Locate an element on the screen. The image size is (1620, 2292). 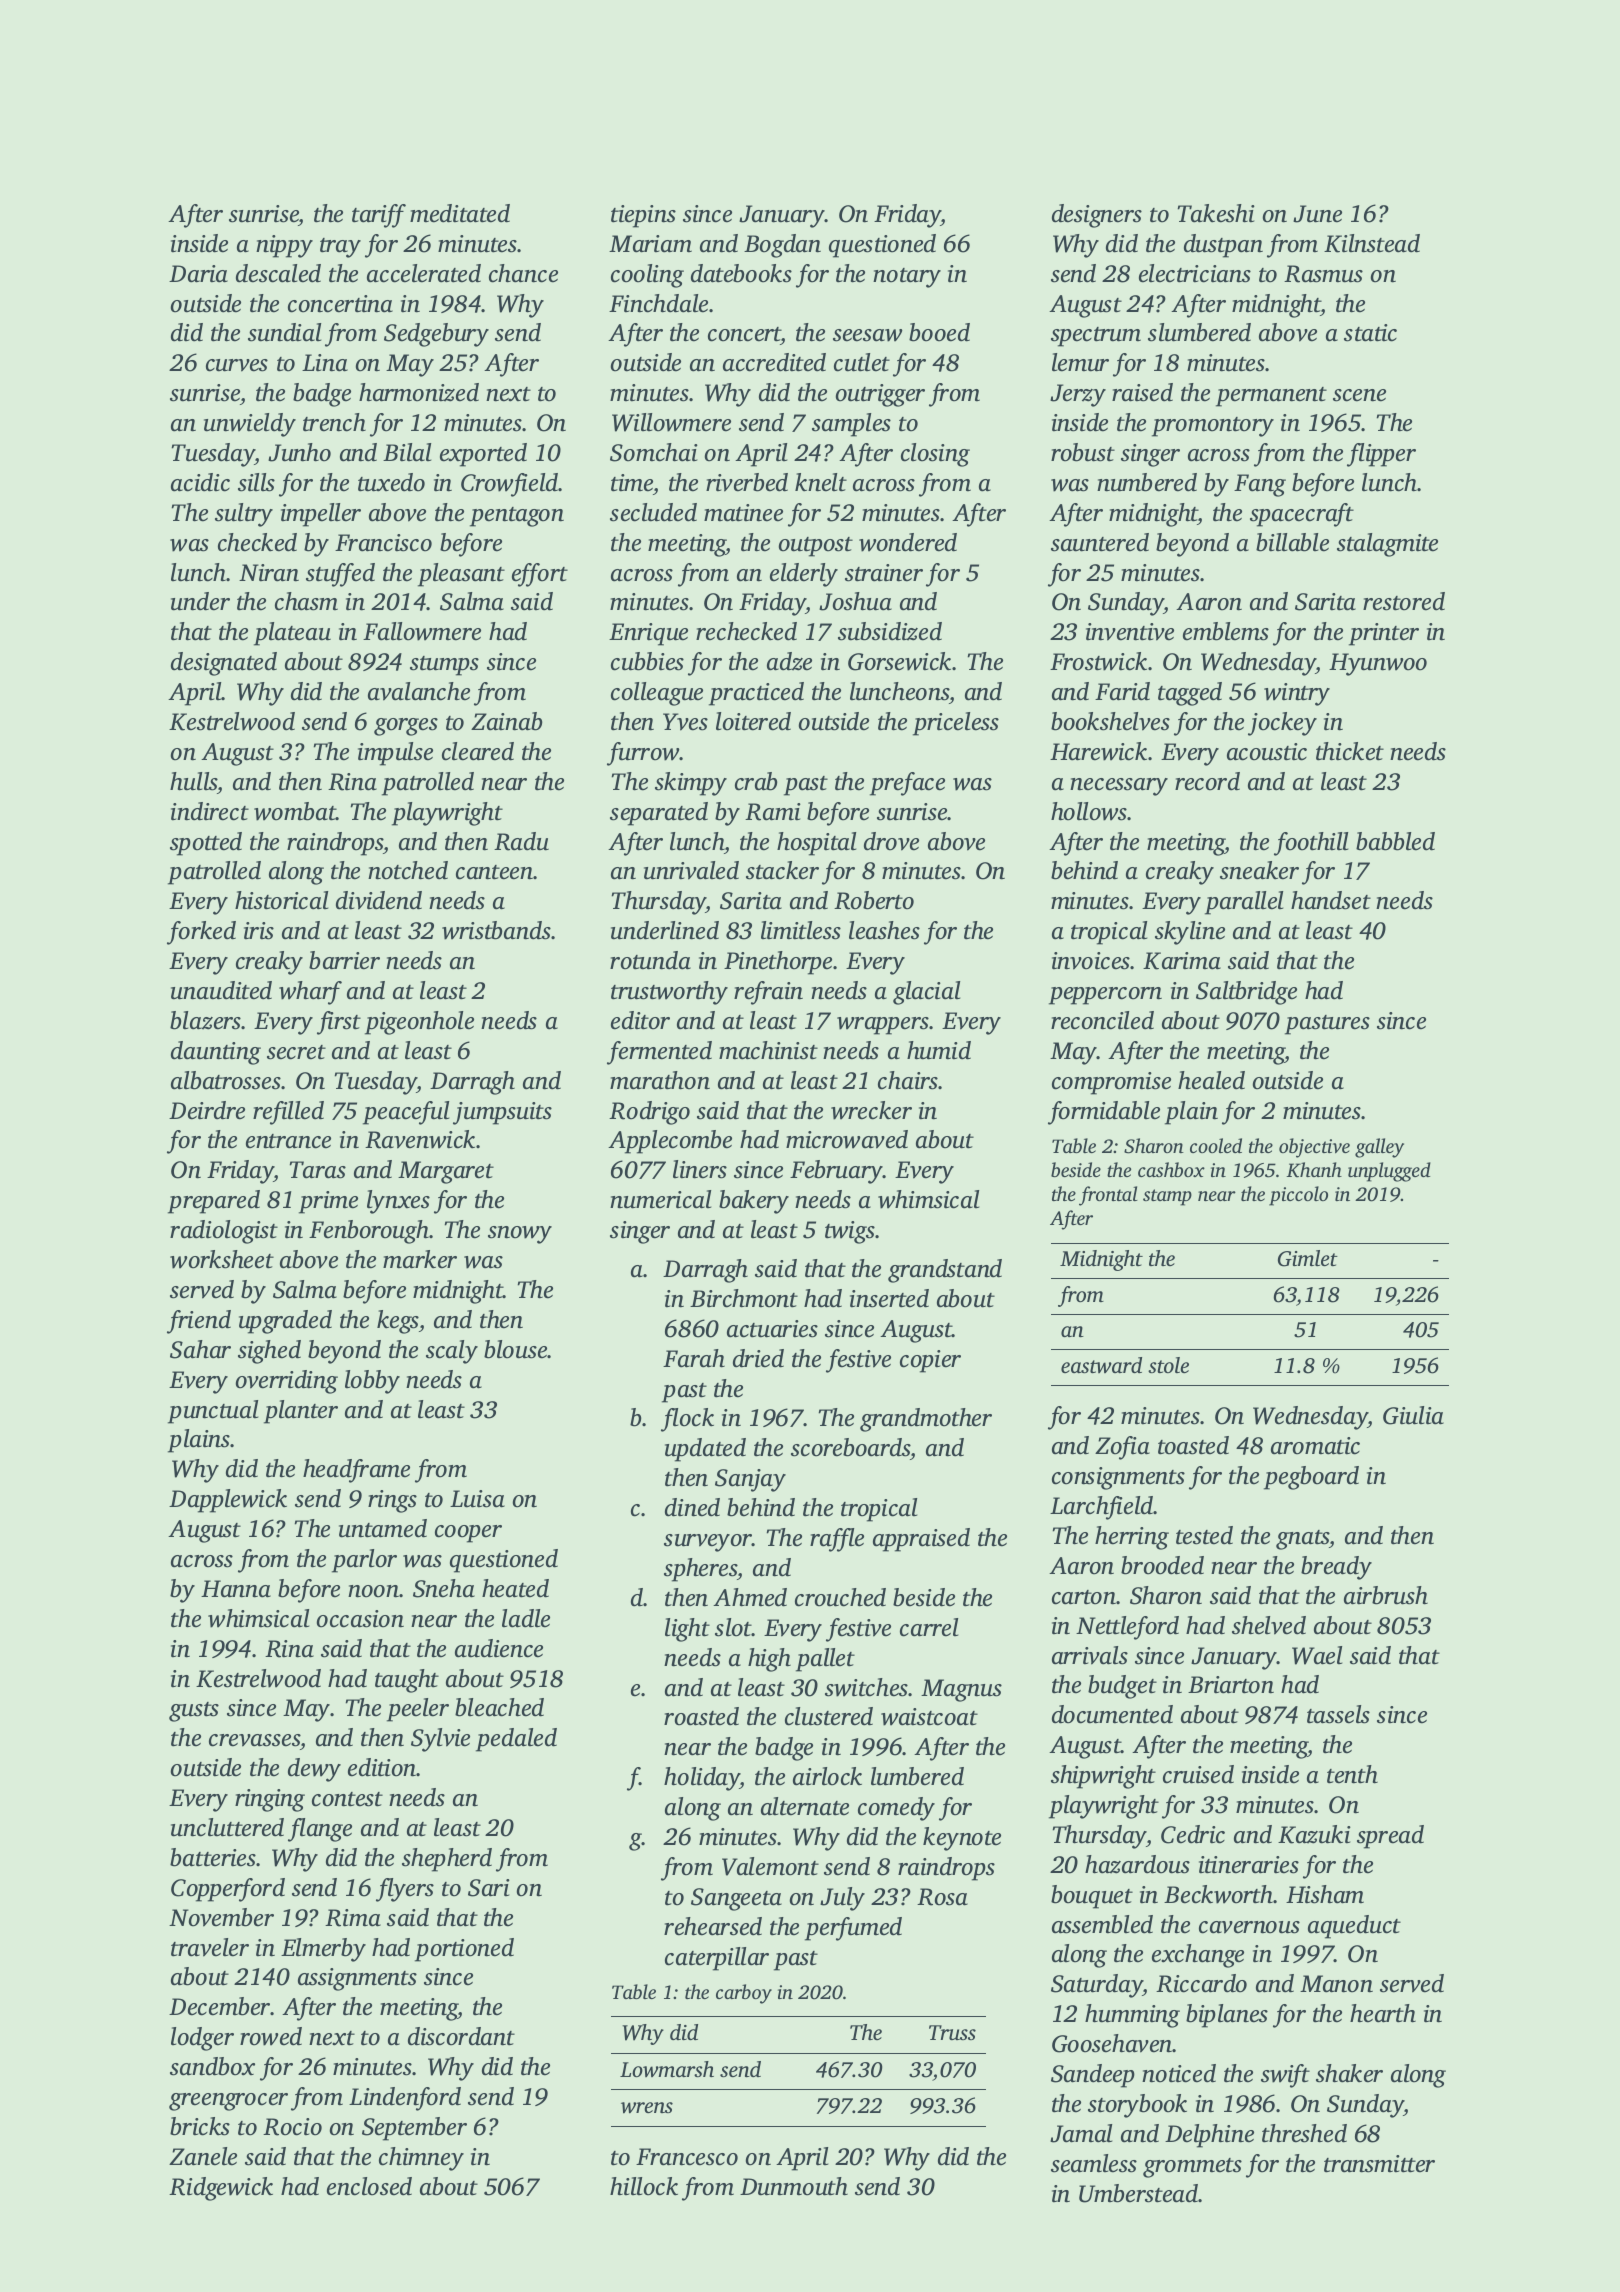
comedy is located at coordinates (896, 1809).
